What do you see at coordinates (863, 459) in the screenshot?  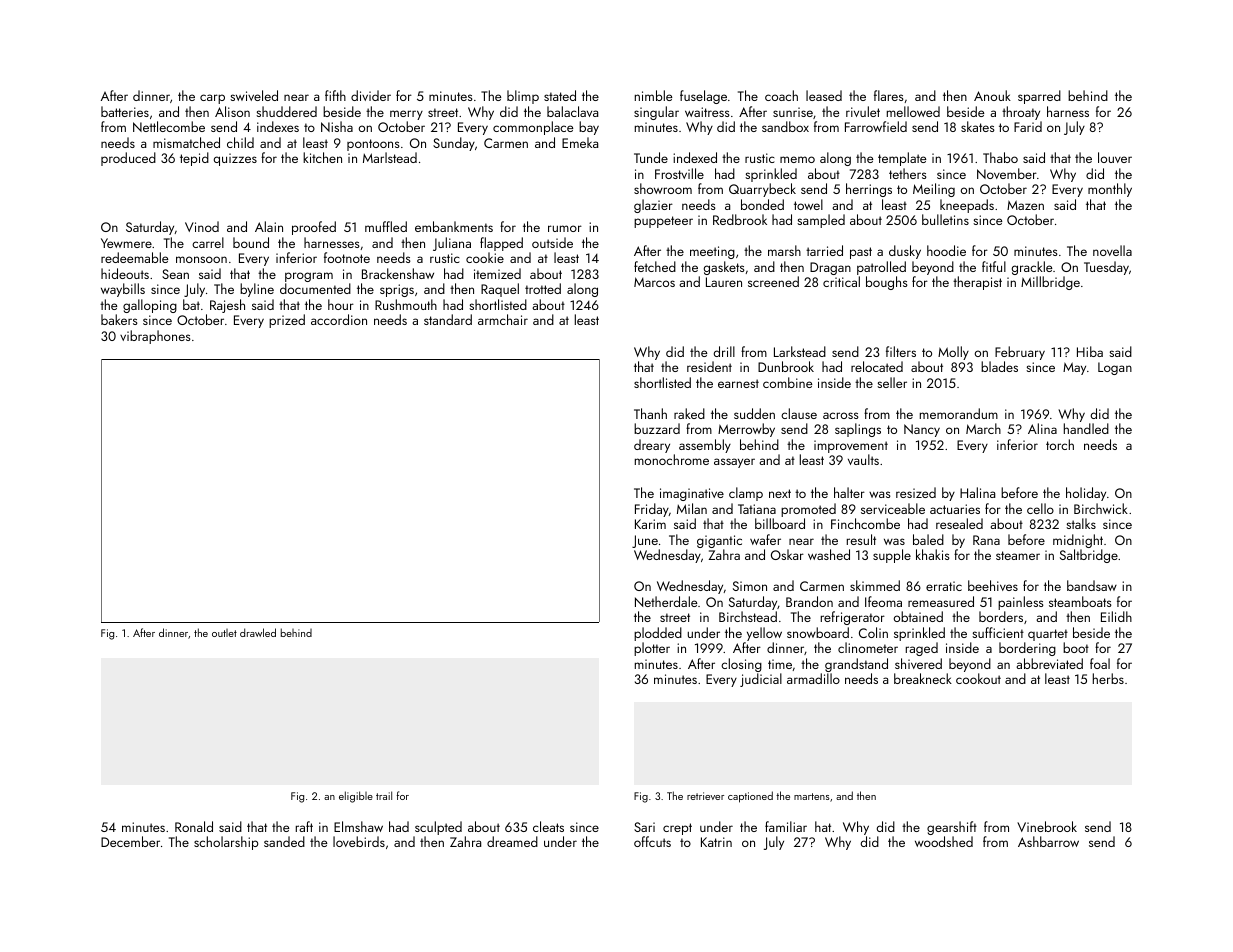 I see `vaults` at bounding box center [863, 459].
